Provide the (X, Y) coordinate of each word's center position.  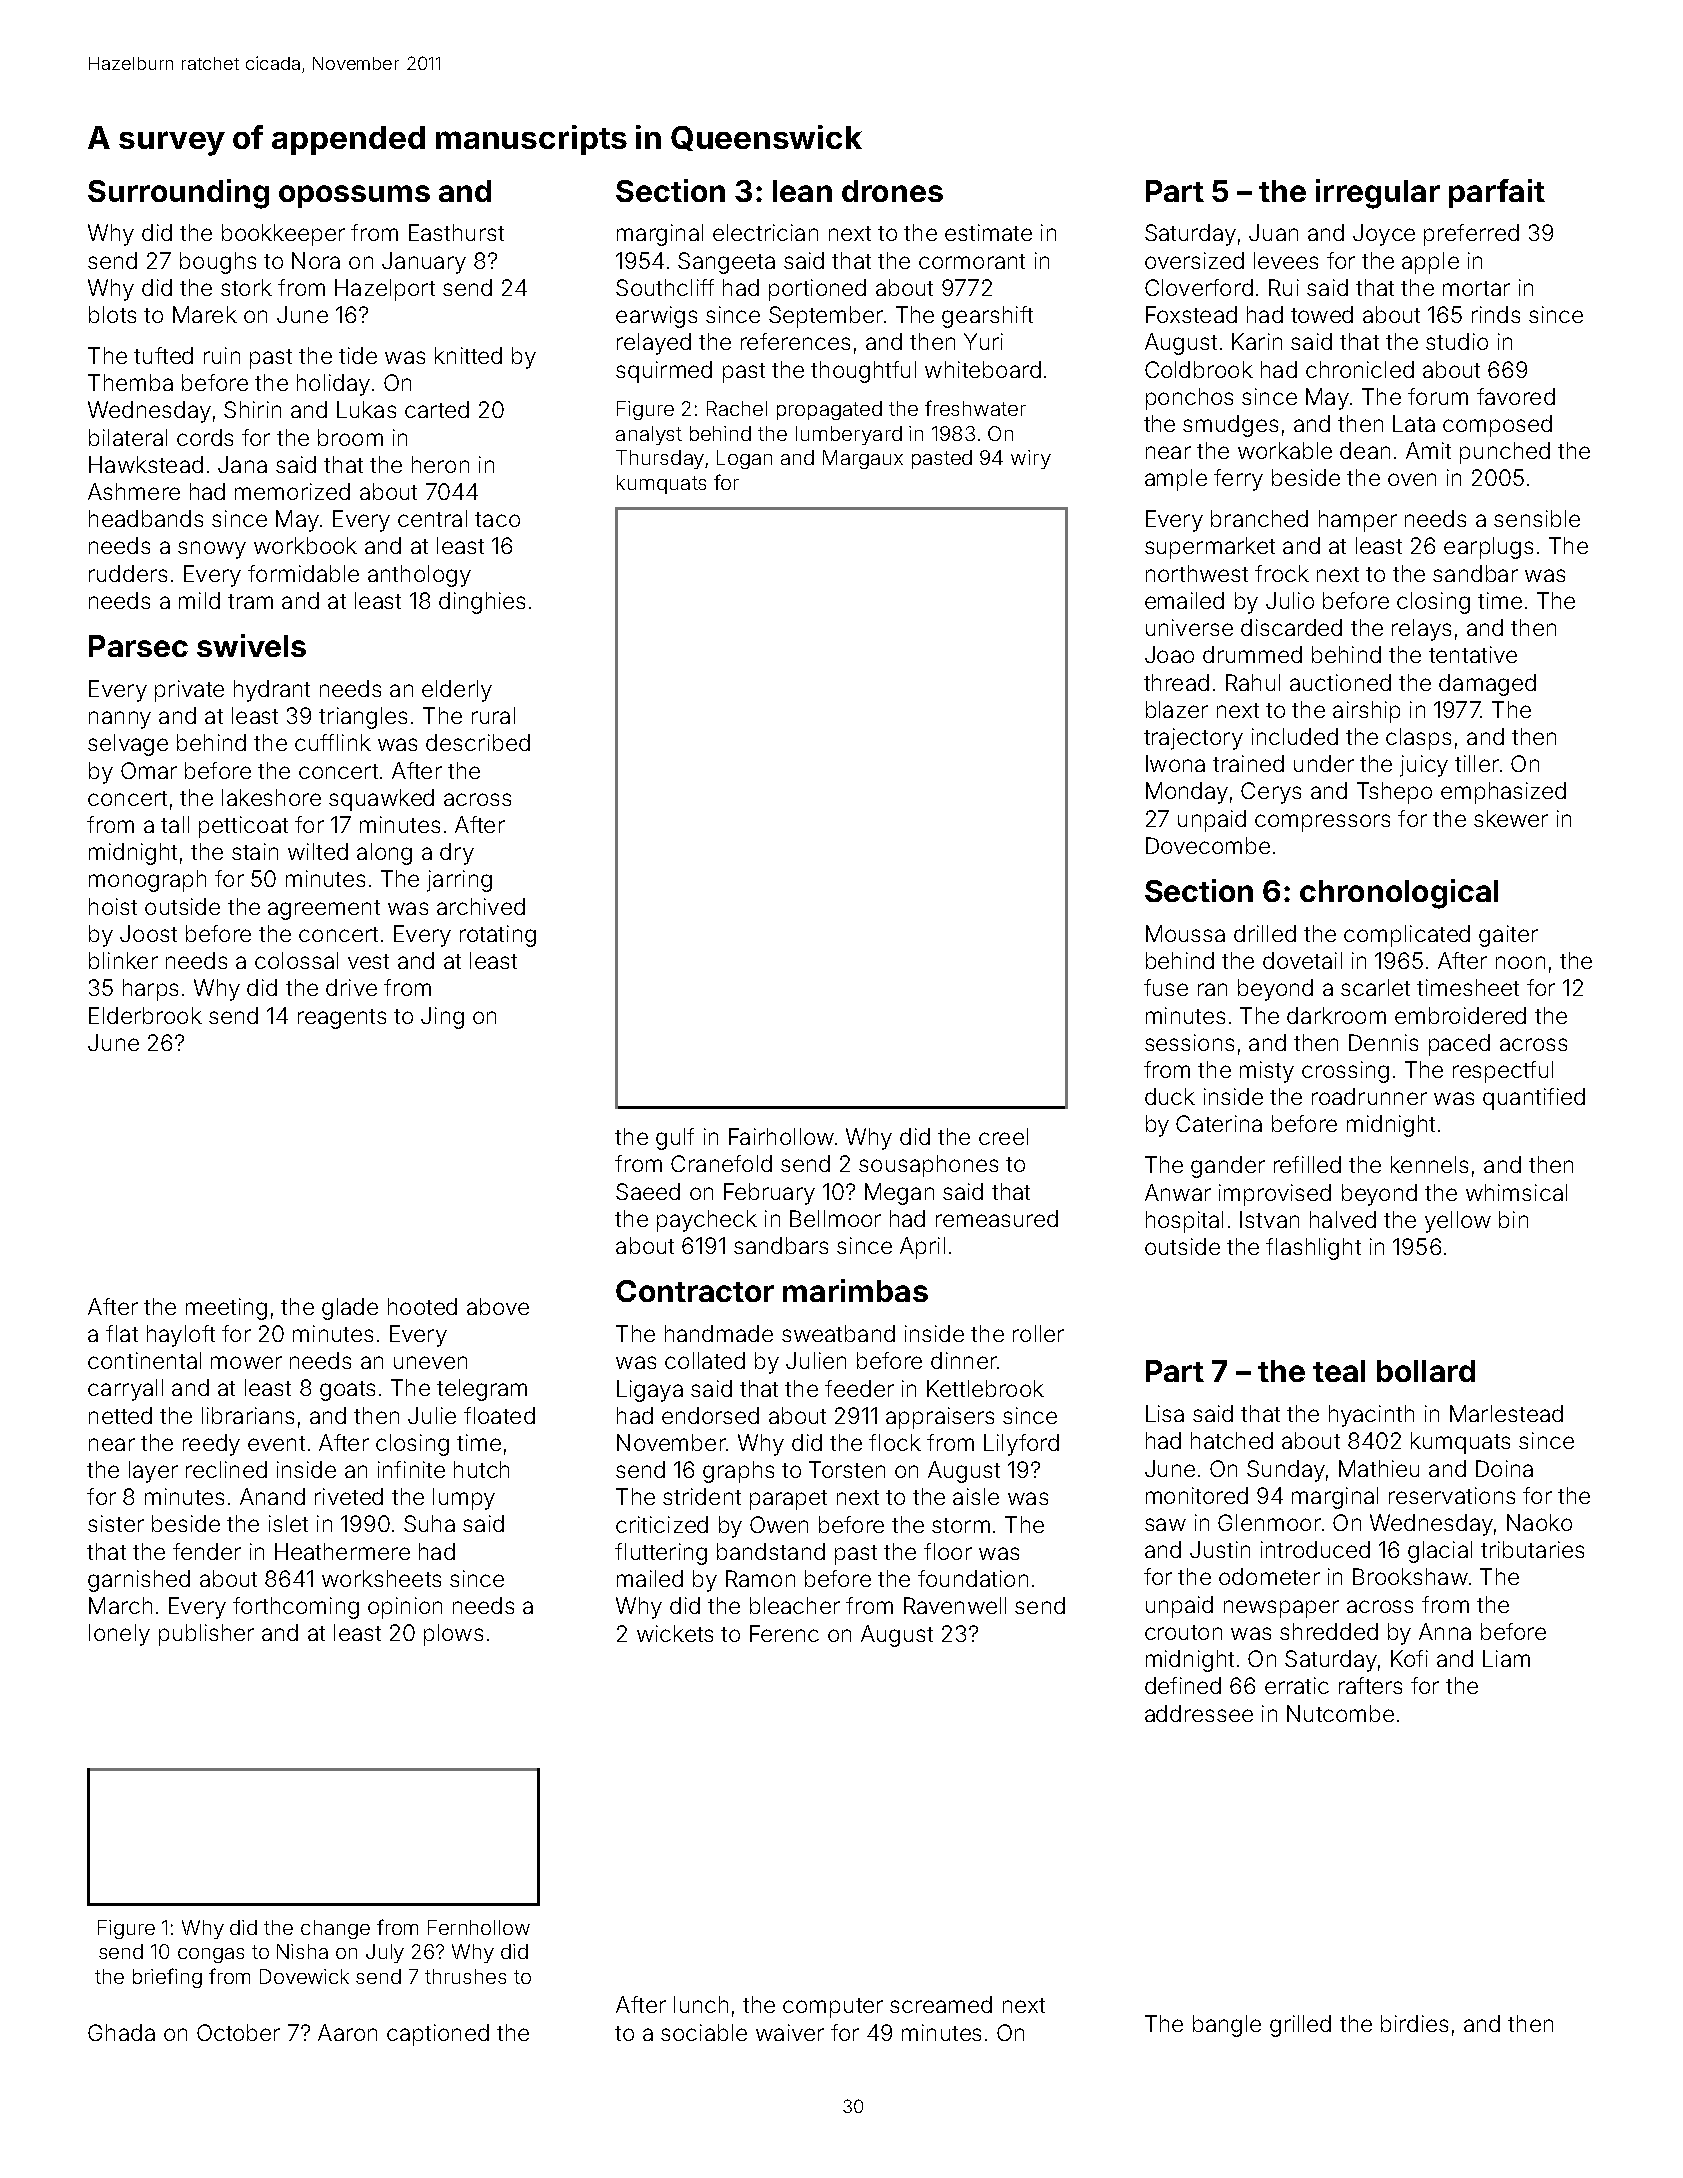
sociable (704, 2032)
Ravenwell (955, 1605)
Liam (1506, 1658)
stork (246, 287)
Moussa (1185, 933)
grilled (1300, 2026)
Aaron (347, 2032)
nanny (120, 720)
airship (1366, 712)
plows (453, 1635)
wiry (1031, 459)
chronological (1399, 894)
